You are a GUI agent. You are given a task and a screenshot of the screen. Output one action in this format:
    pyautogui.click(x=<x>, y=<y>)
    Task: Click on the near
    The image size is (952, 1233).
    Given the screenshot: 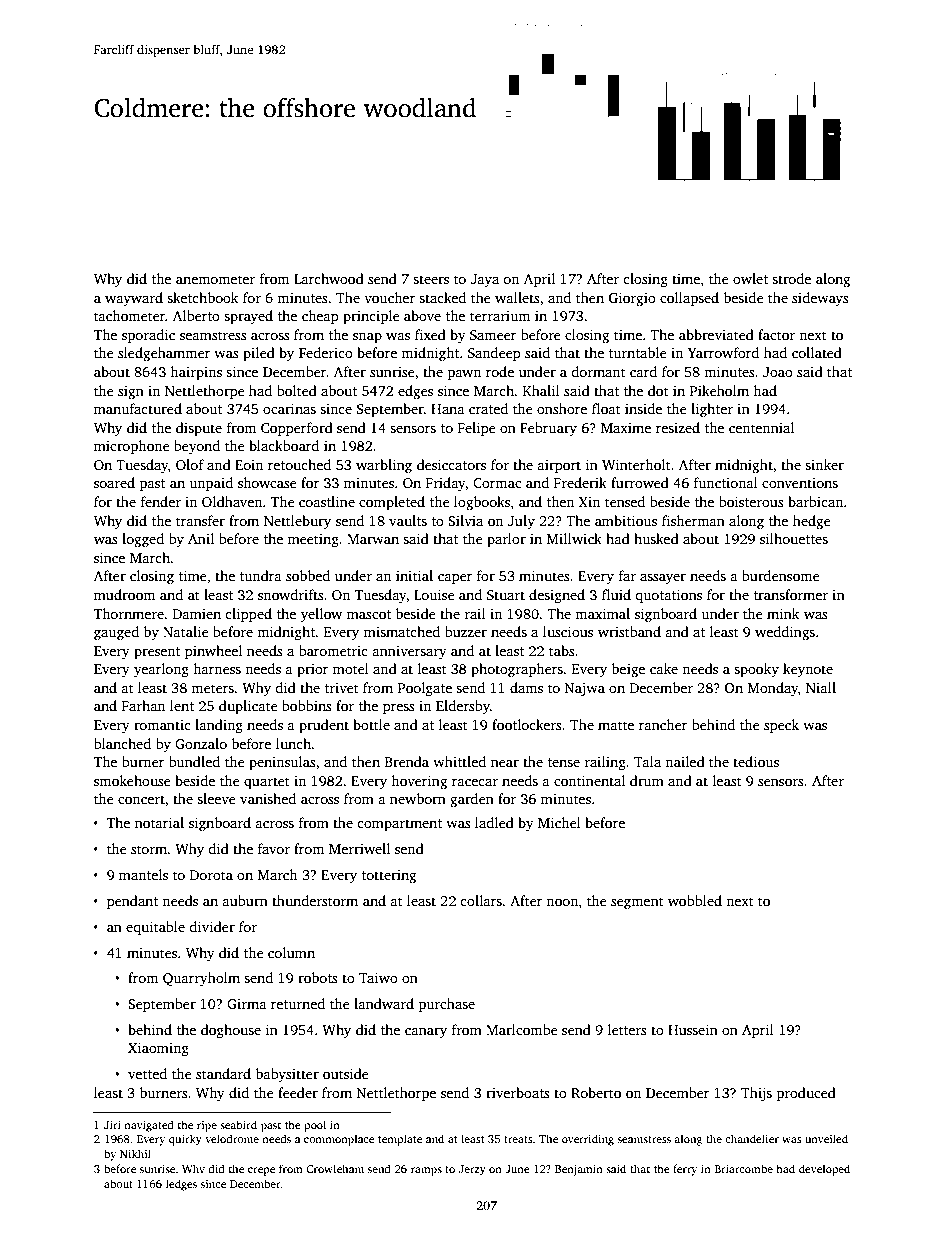 What is the action you would take?
    pyautogui.click(x=505, y=763)
